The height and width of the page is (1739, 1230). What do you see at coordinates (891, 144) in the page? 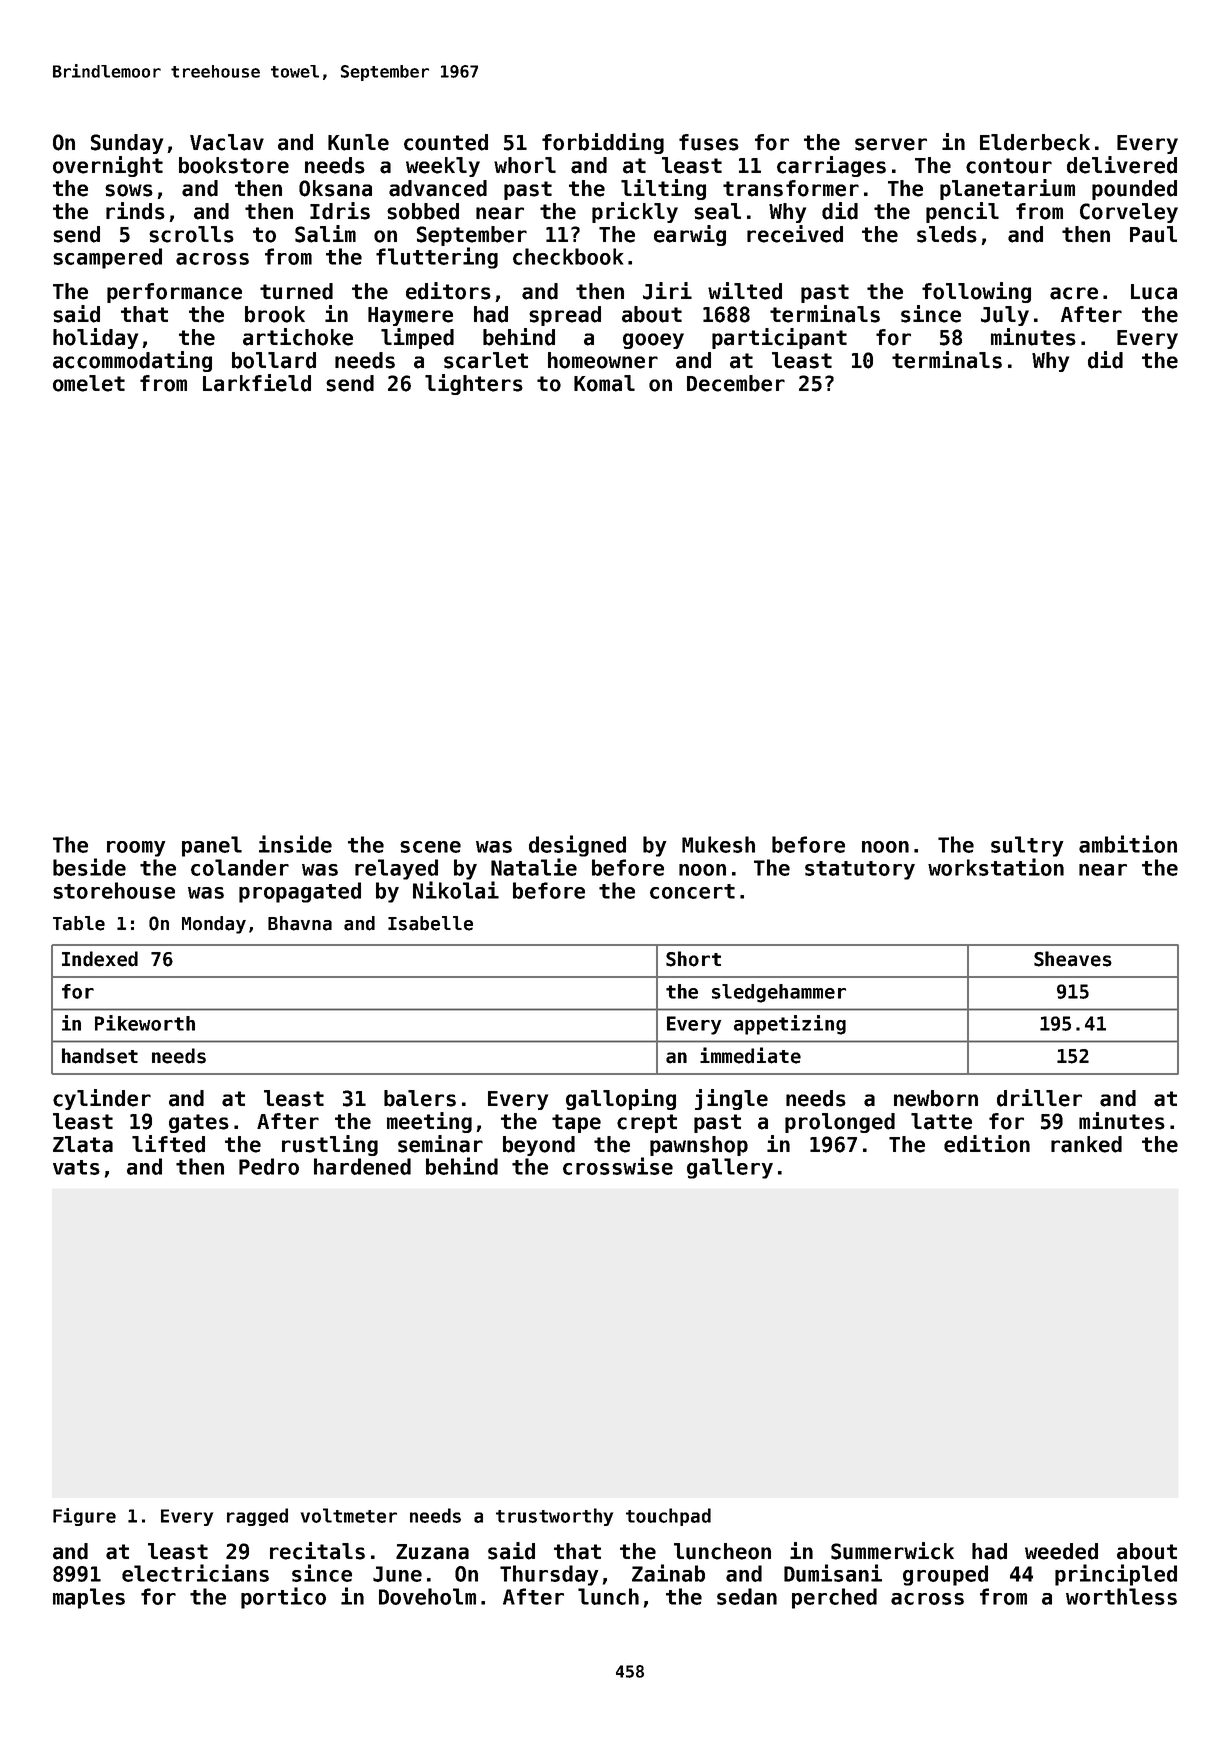
I see `server` at bounding box center [891, 144].
